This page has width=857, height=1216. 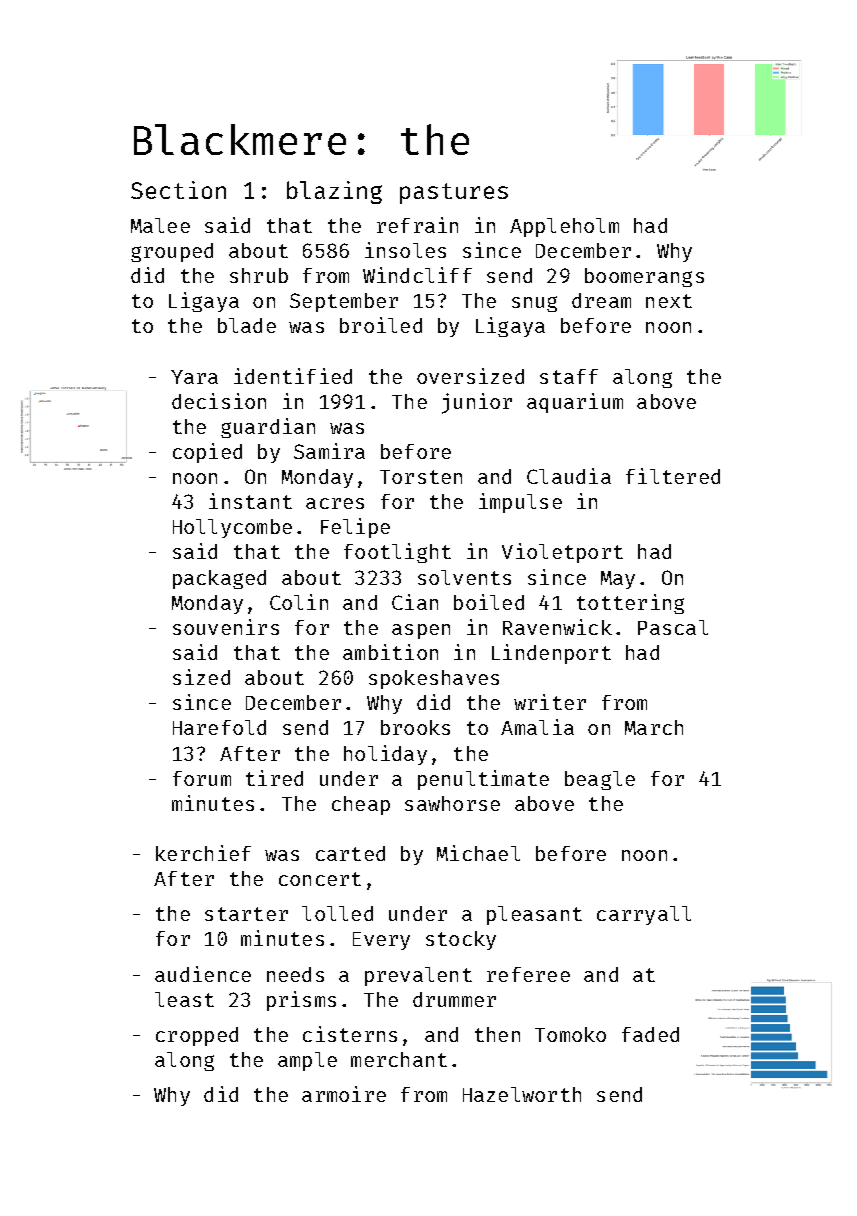 I want to click on copied, so click(x=207, y=453).
